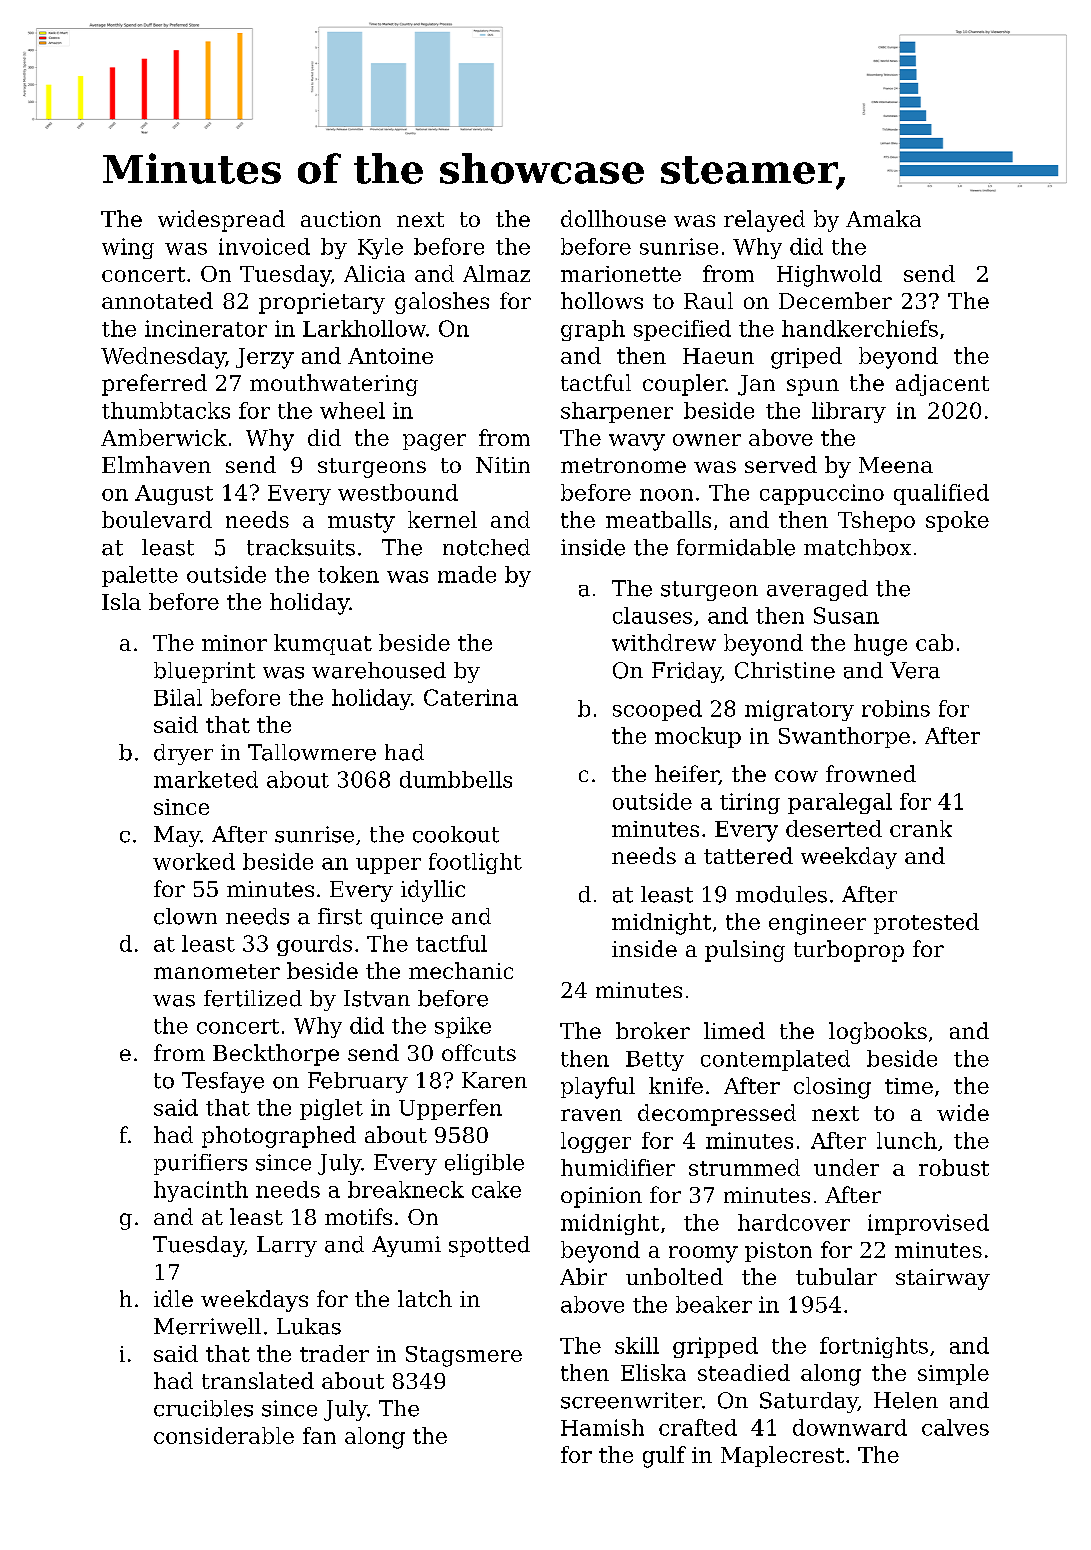  What do you see at coordinates (201, 1191) in the page?
I see `hyacinth` at bounding box center [201, 1191].
